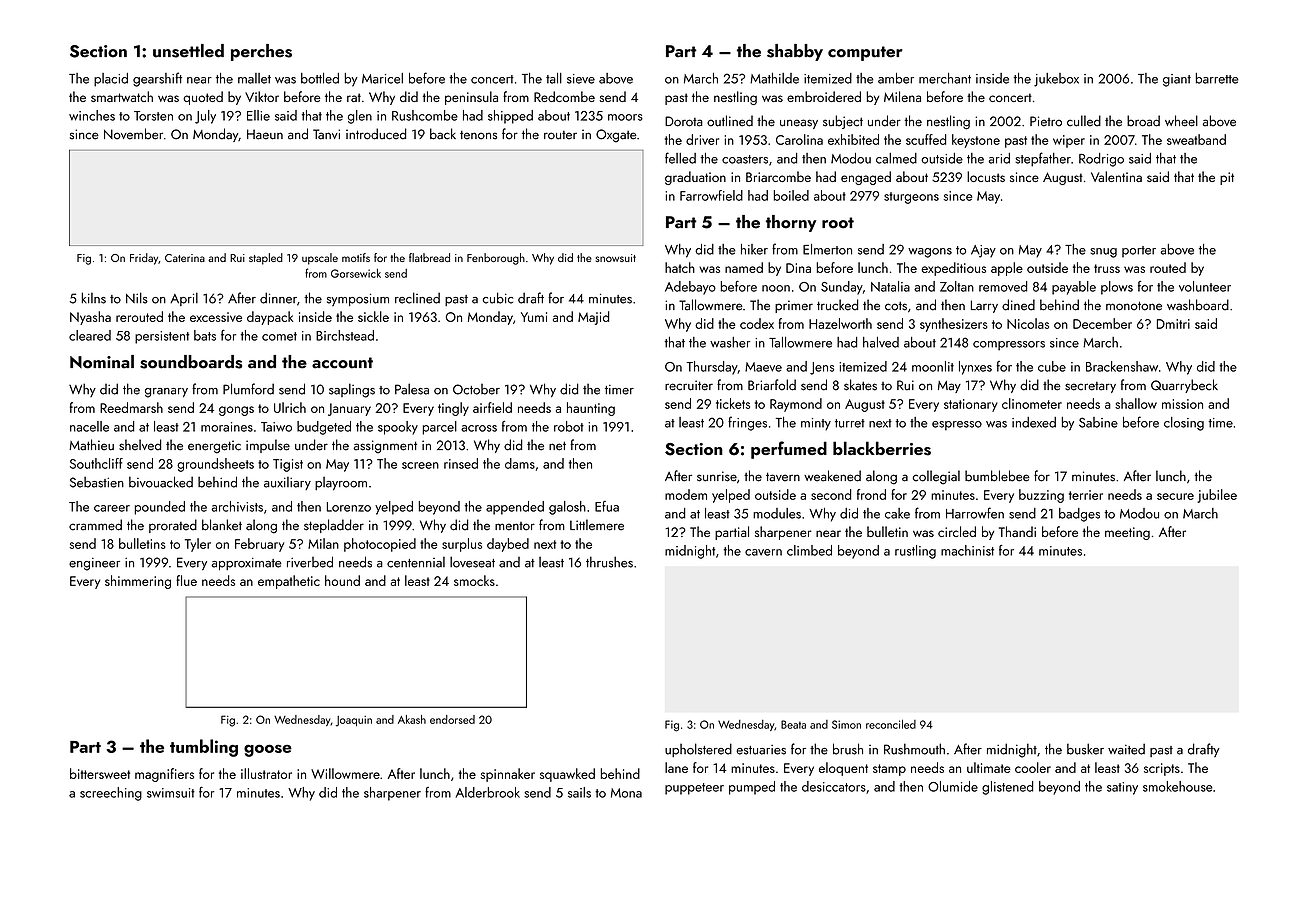  I want to click on pumped, so click(752, 788).
